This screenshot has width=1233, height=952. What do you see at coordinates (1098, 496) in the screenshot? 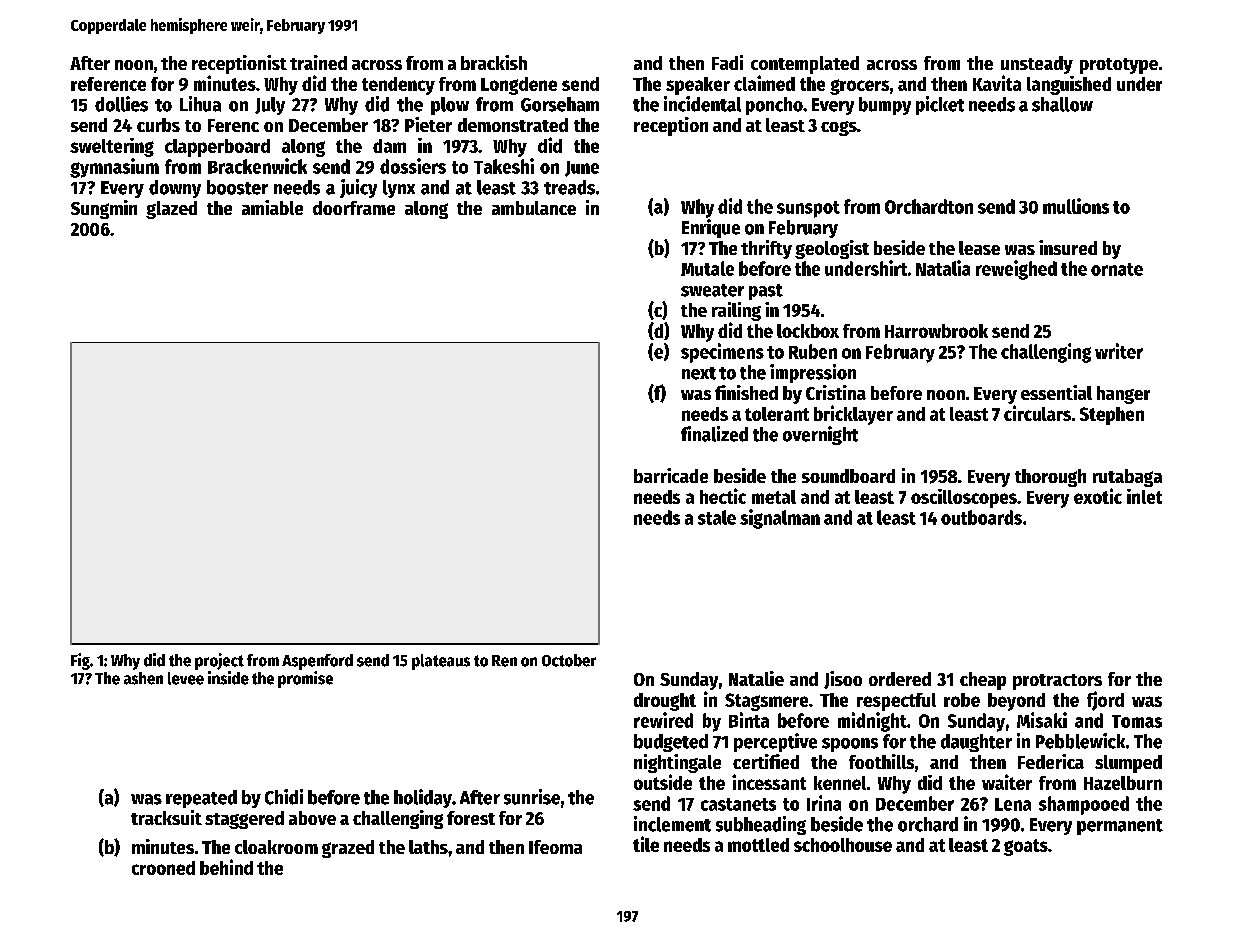
I see `exotic` at bounding box center [1098, 496].
